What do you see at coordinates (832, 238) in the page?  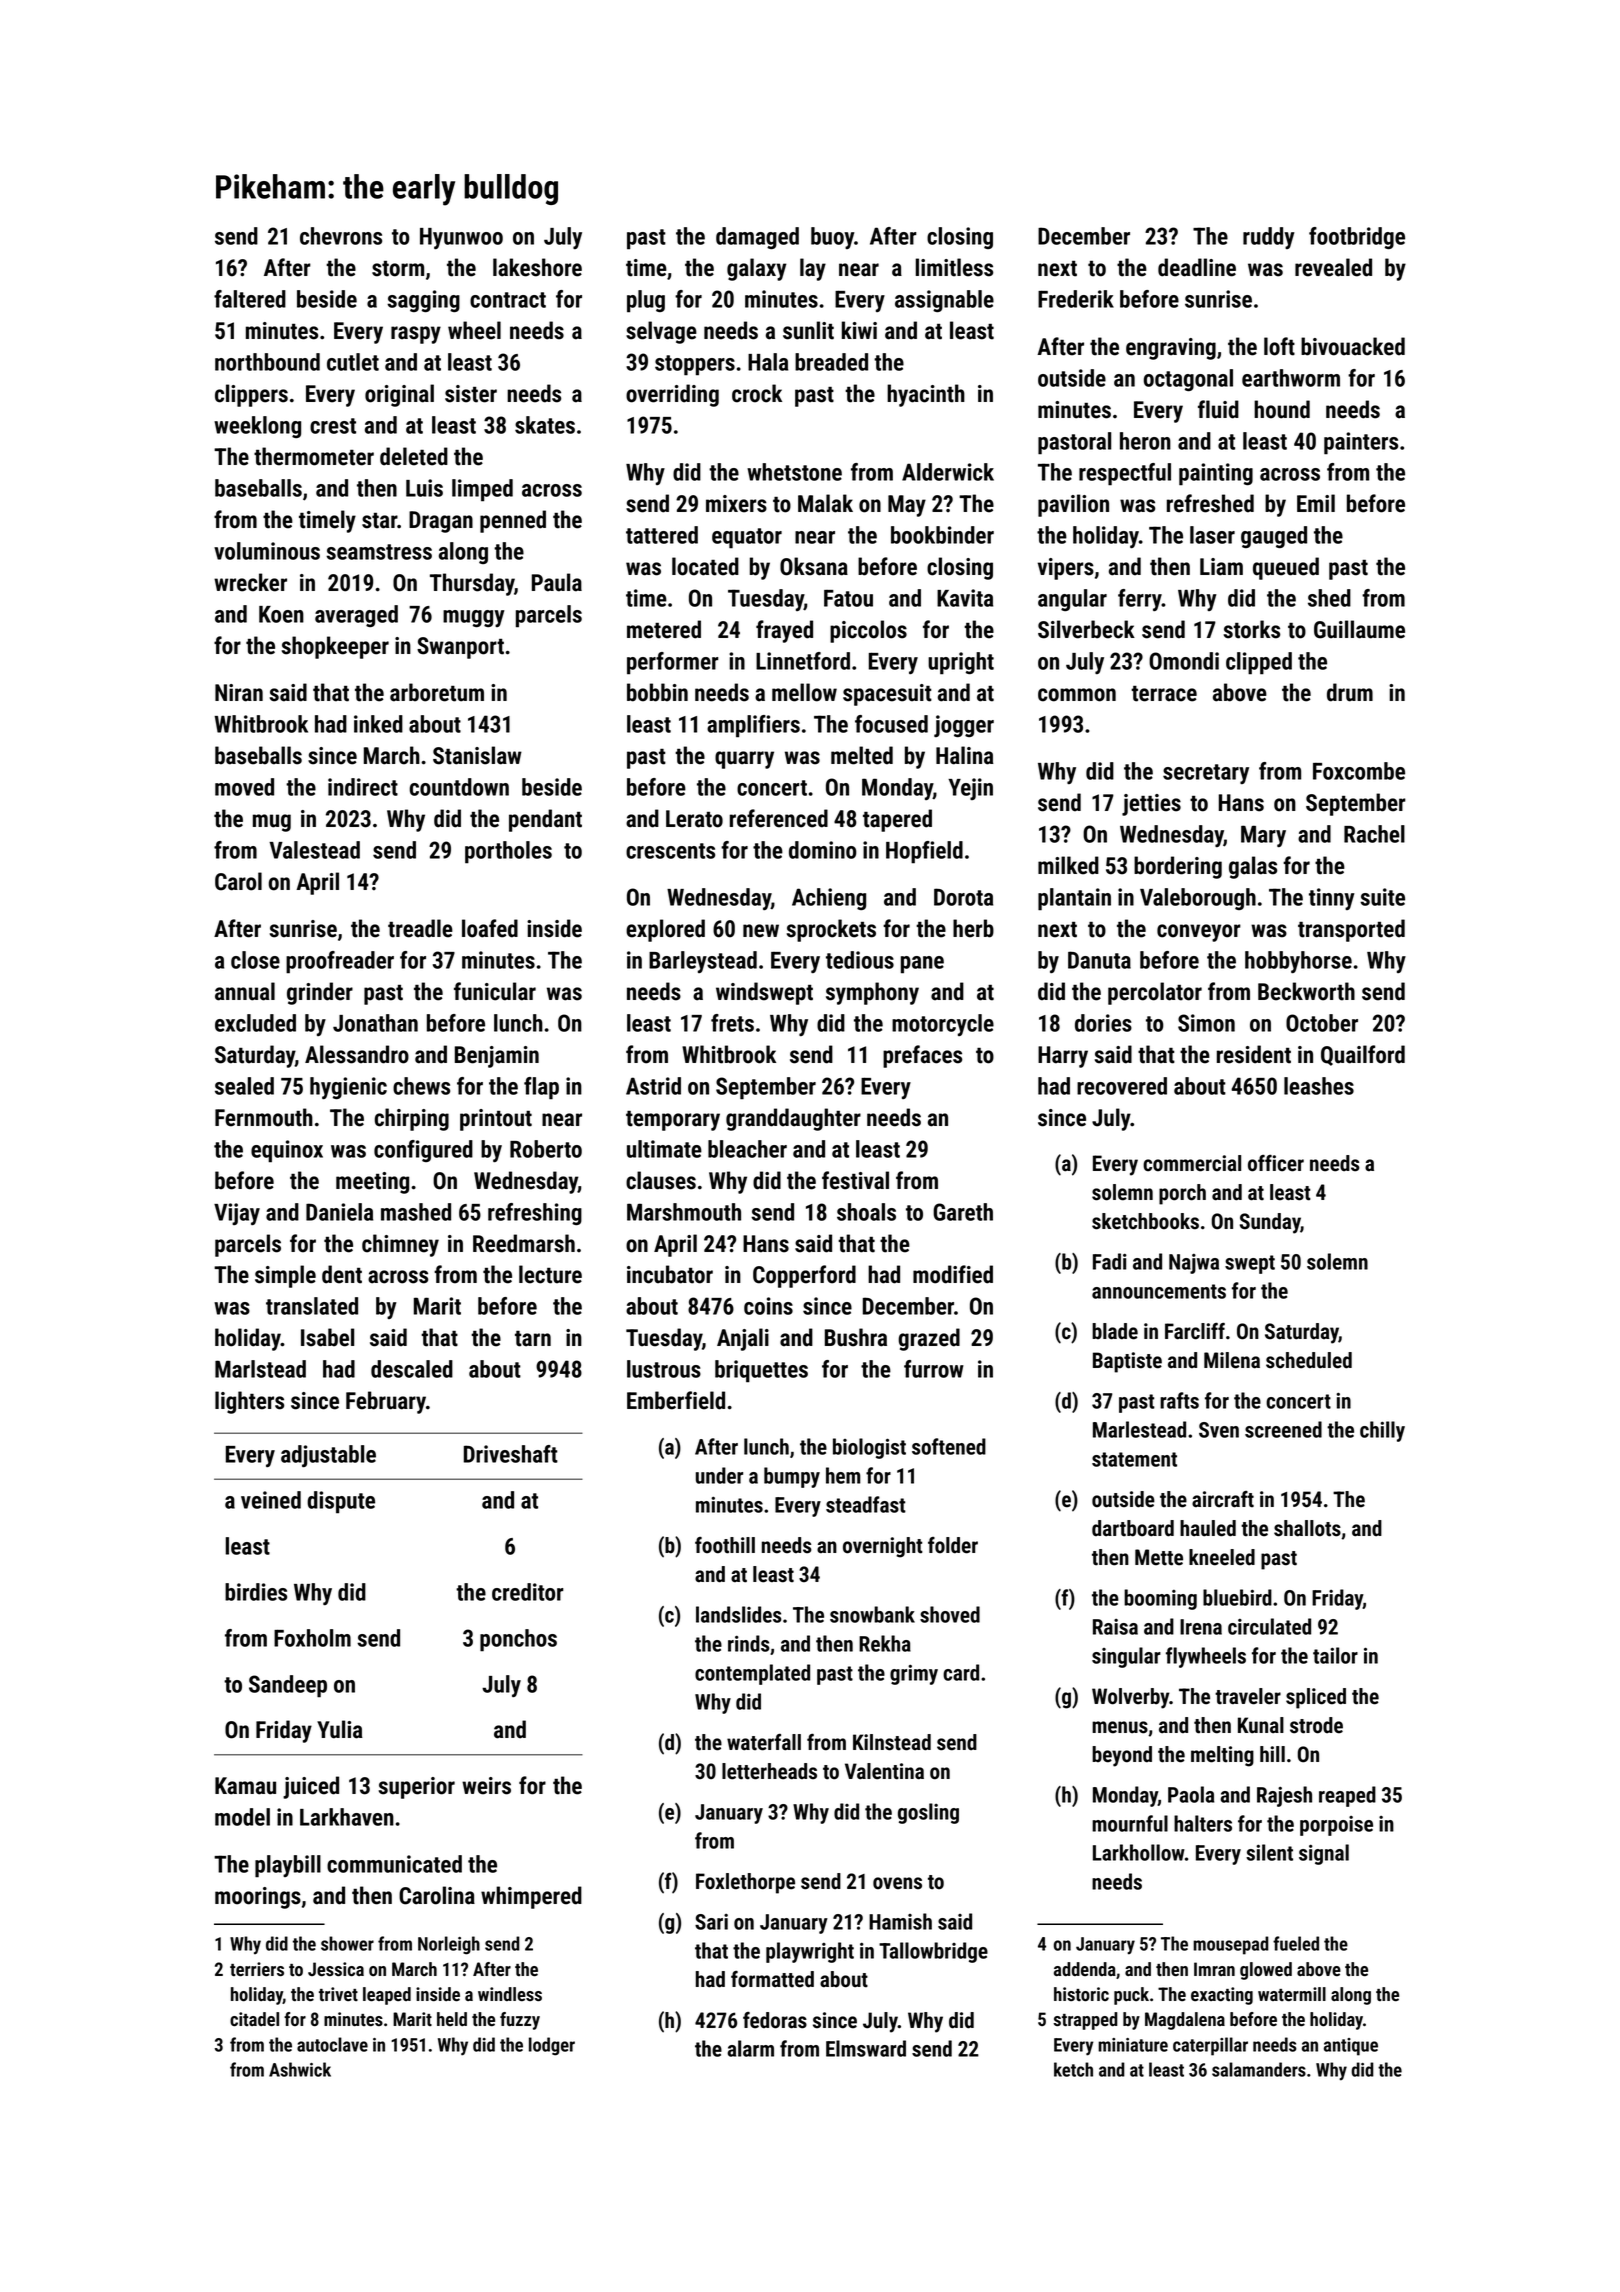 I see `buoy` at bounding box center [832, 238].
